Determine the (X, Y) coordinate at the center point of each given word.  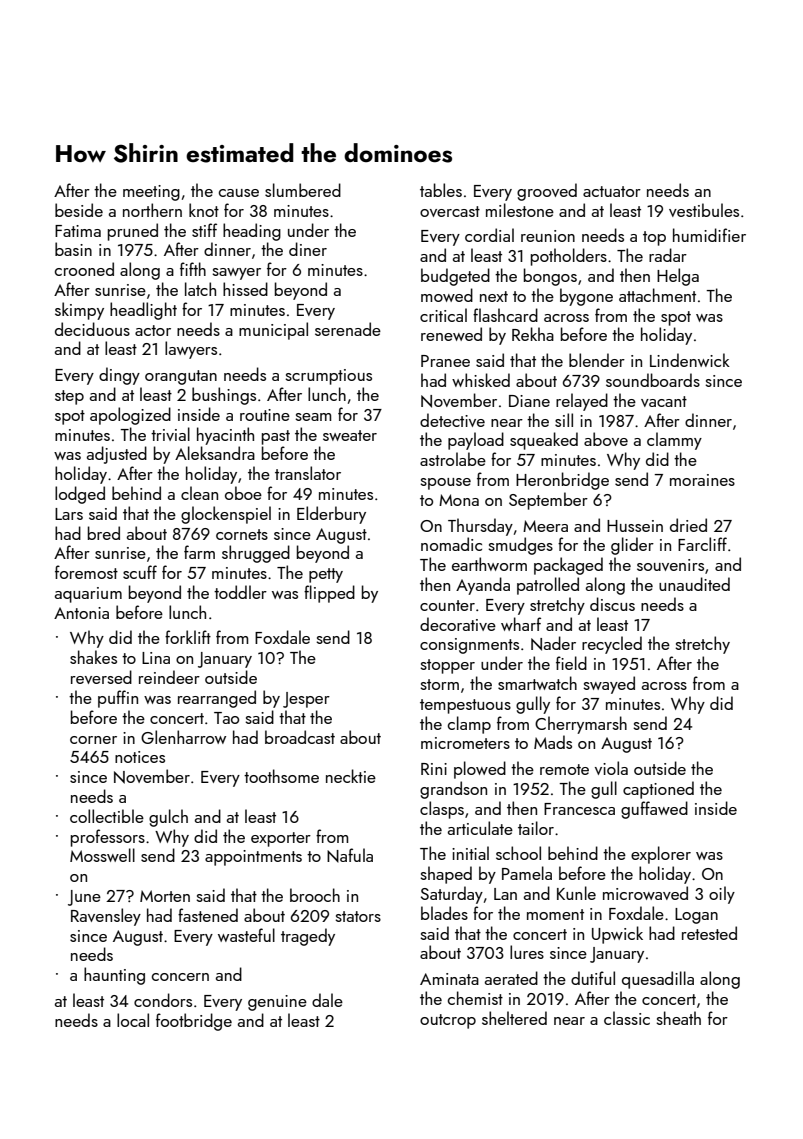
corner (93, 740)
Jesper (306, 700)
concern (180, 977)
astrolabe (453, 459)
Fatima (78, 231)
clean (199, 493)
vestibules (704, 210)
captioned (658, 790)
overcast (450, 211)
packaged (568, 566)
